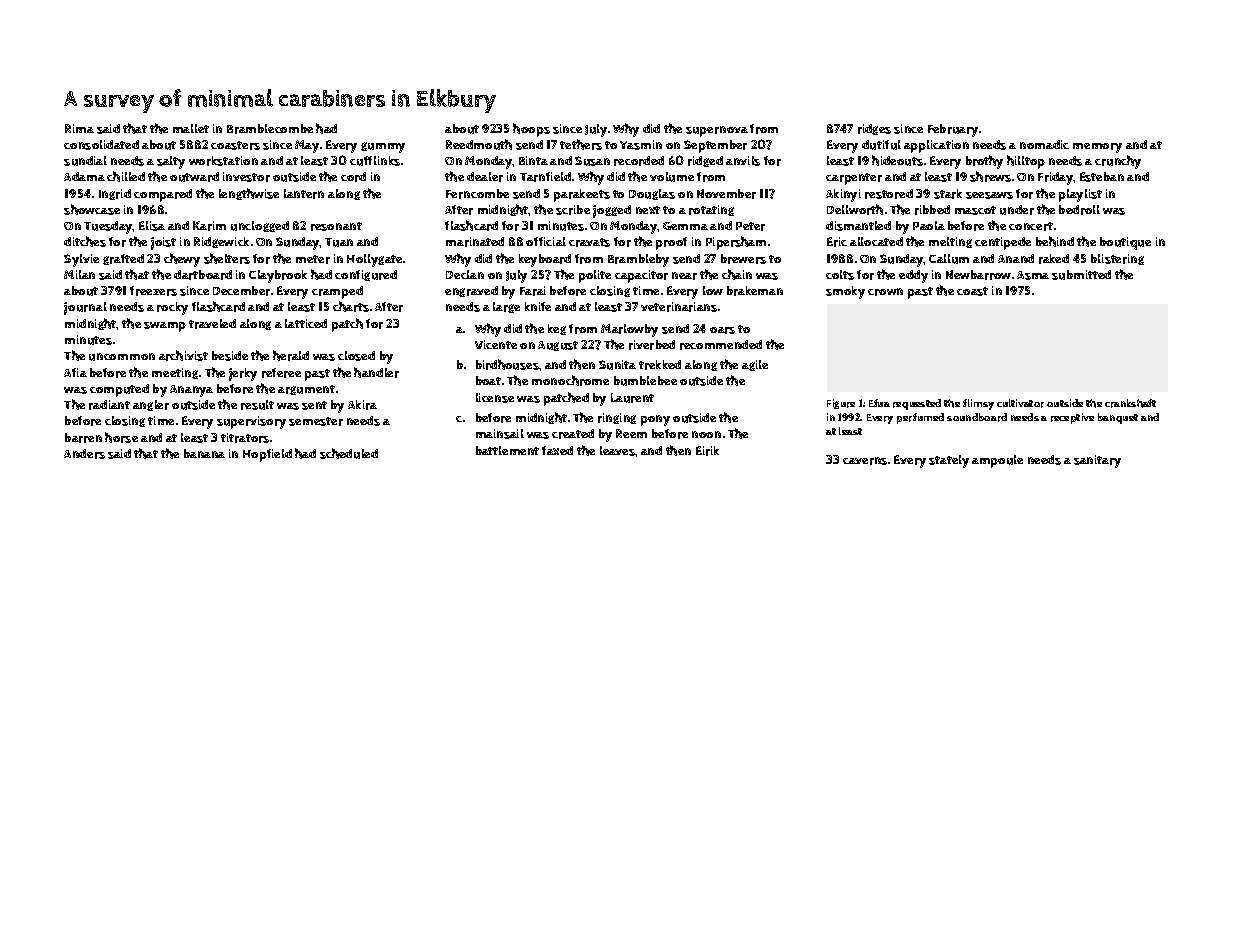 This image has width=1233, height=952. What do you see at coordinates (953, 130) in the image?
I see `February` at bounding box center [953, 130].
